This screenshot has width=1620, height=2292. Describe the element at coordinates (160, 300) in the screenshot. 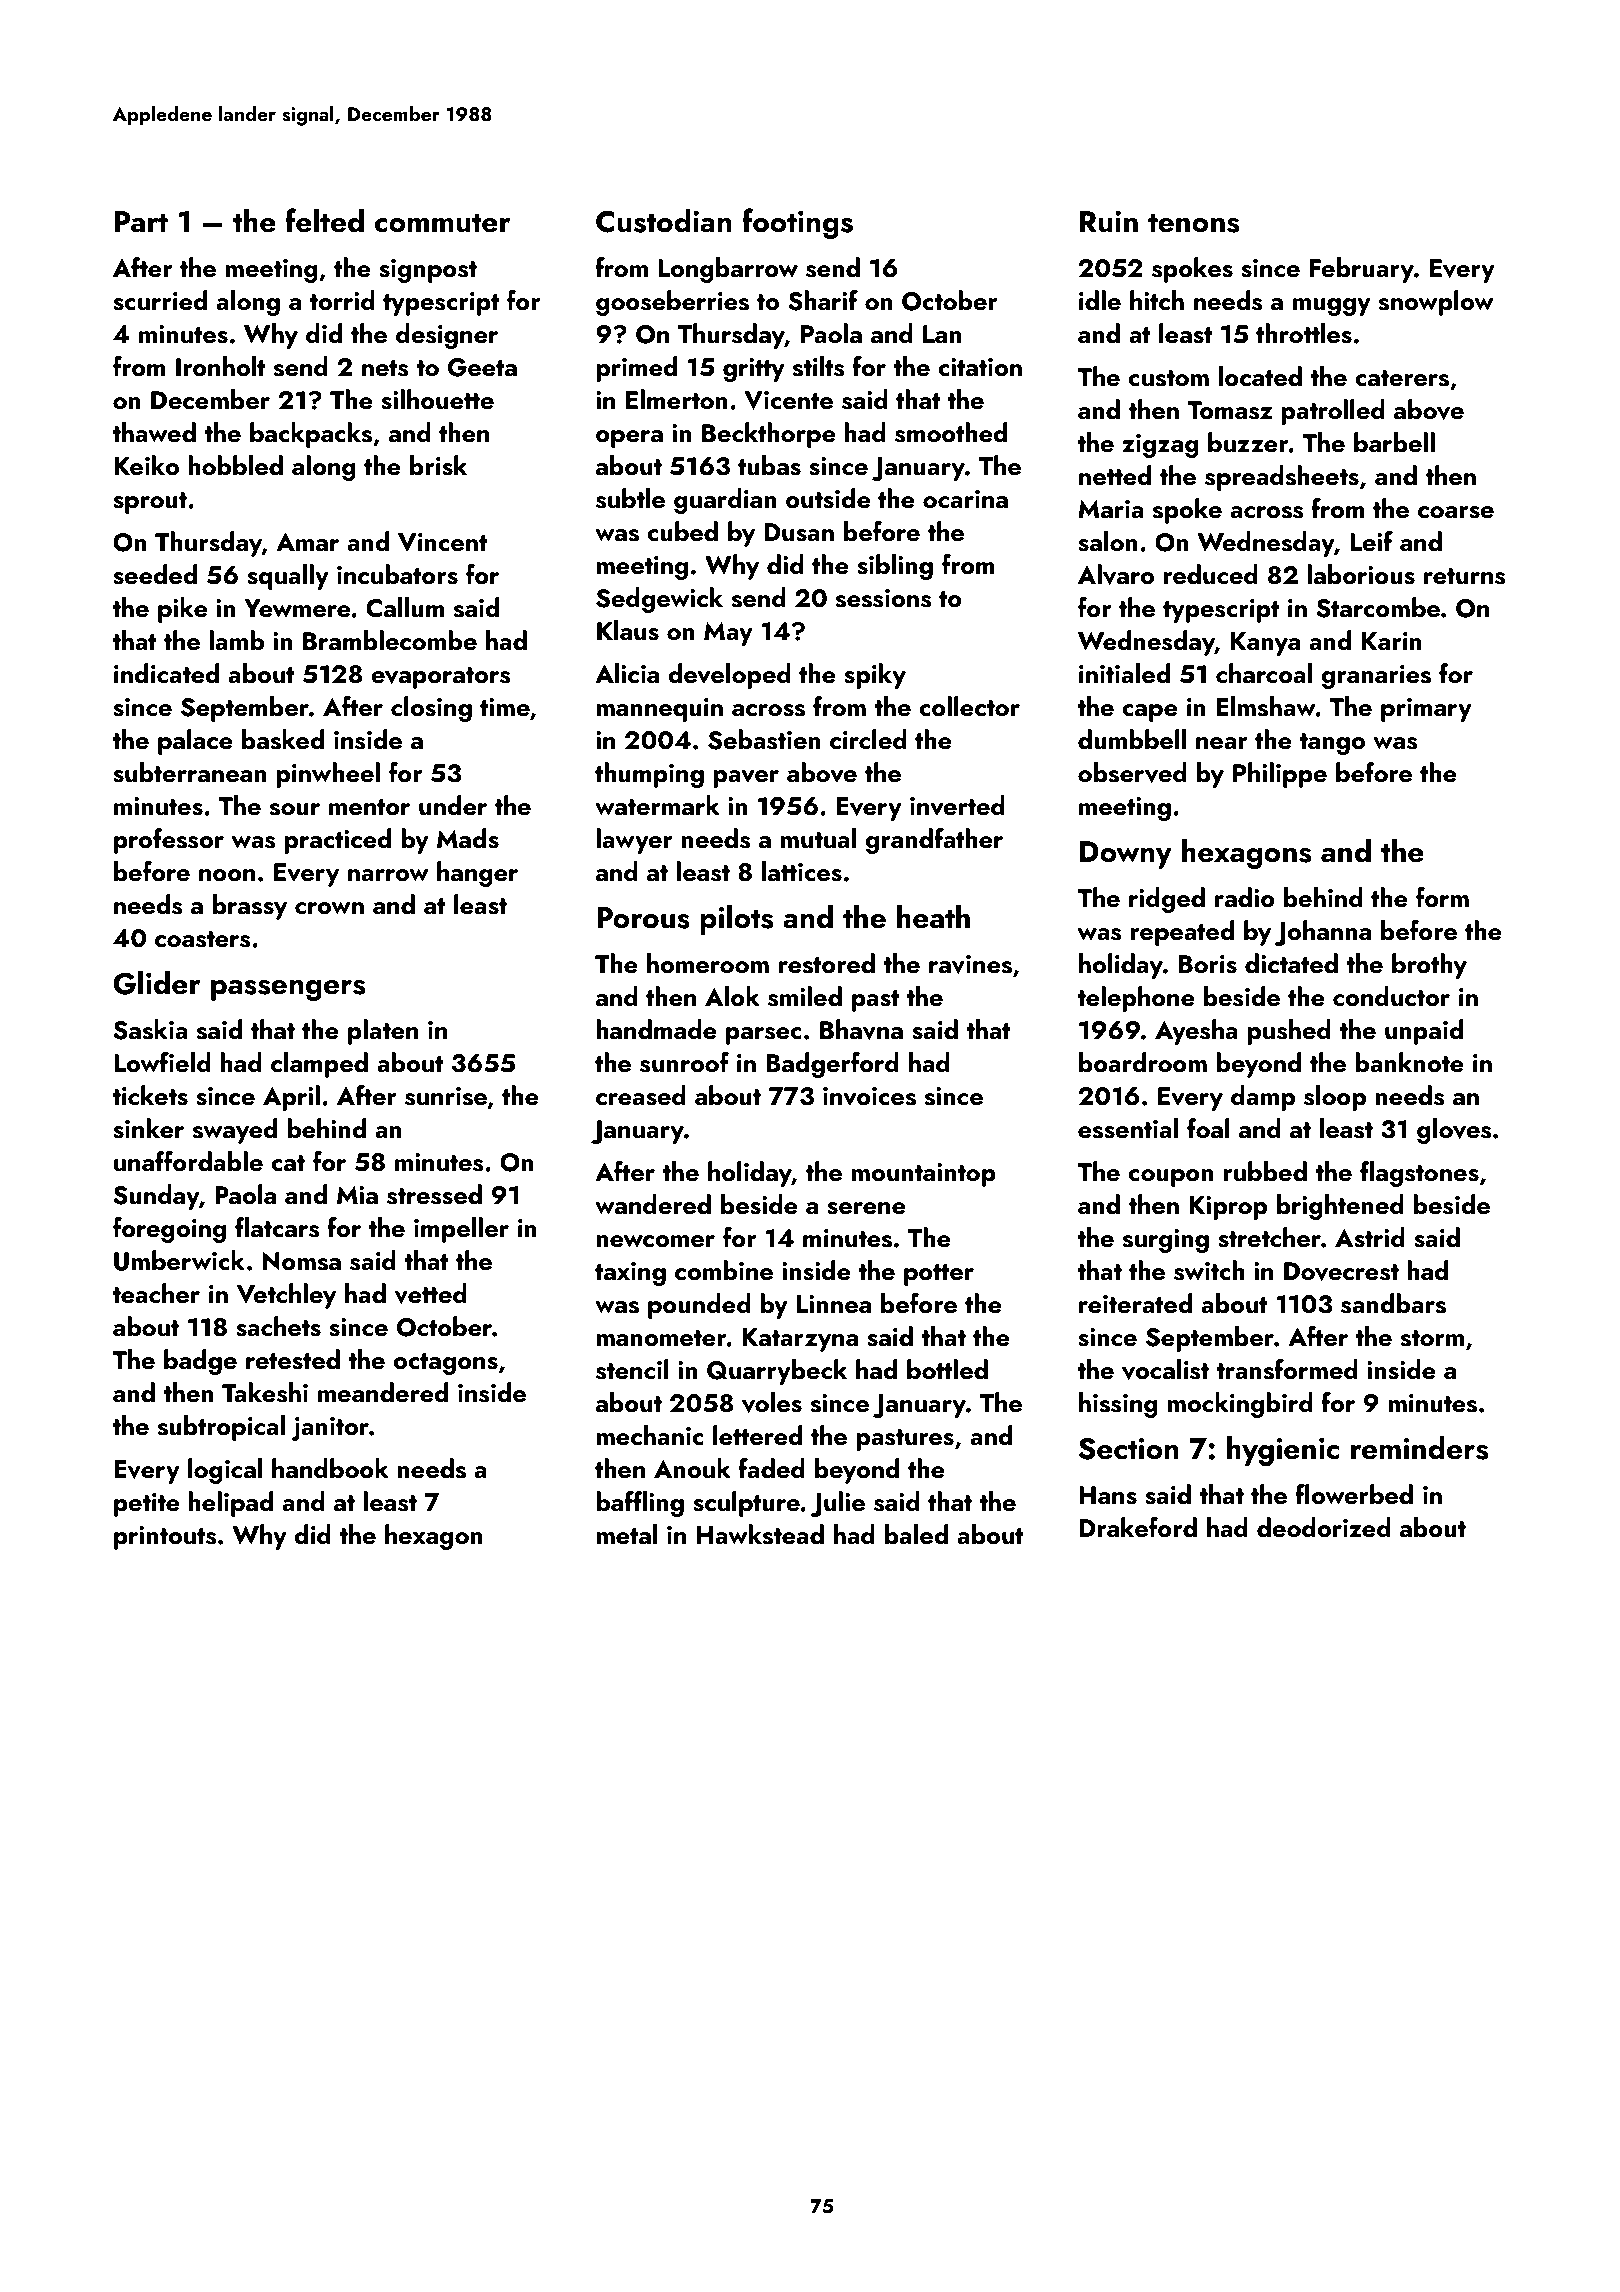

I see `scurried` at that location.
